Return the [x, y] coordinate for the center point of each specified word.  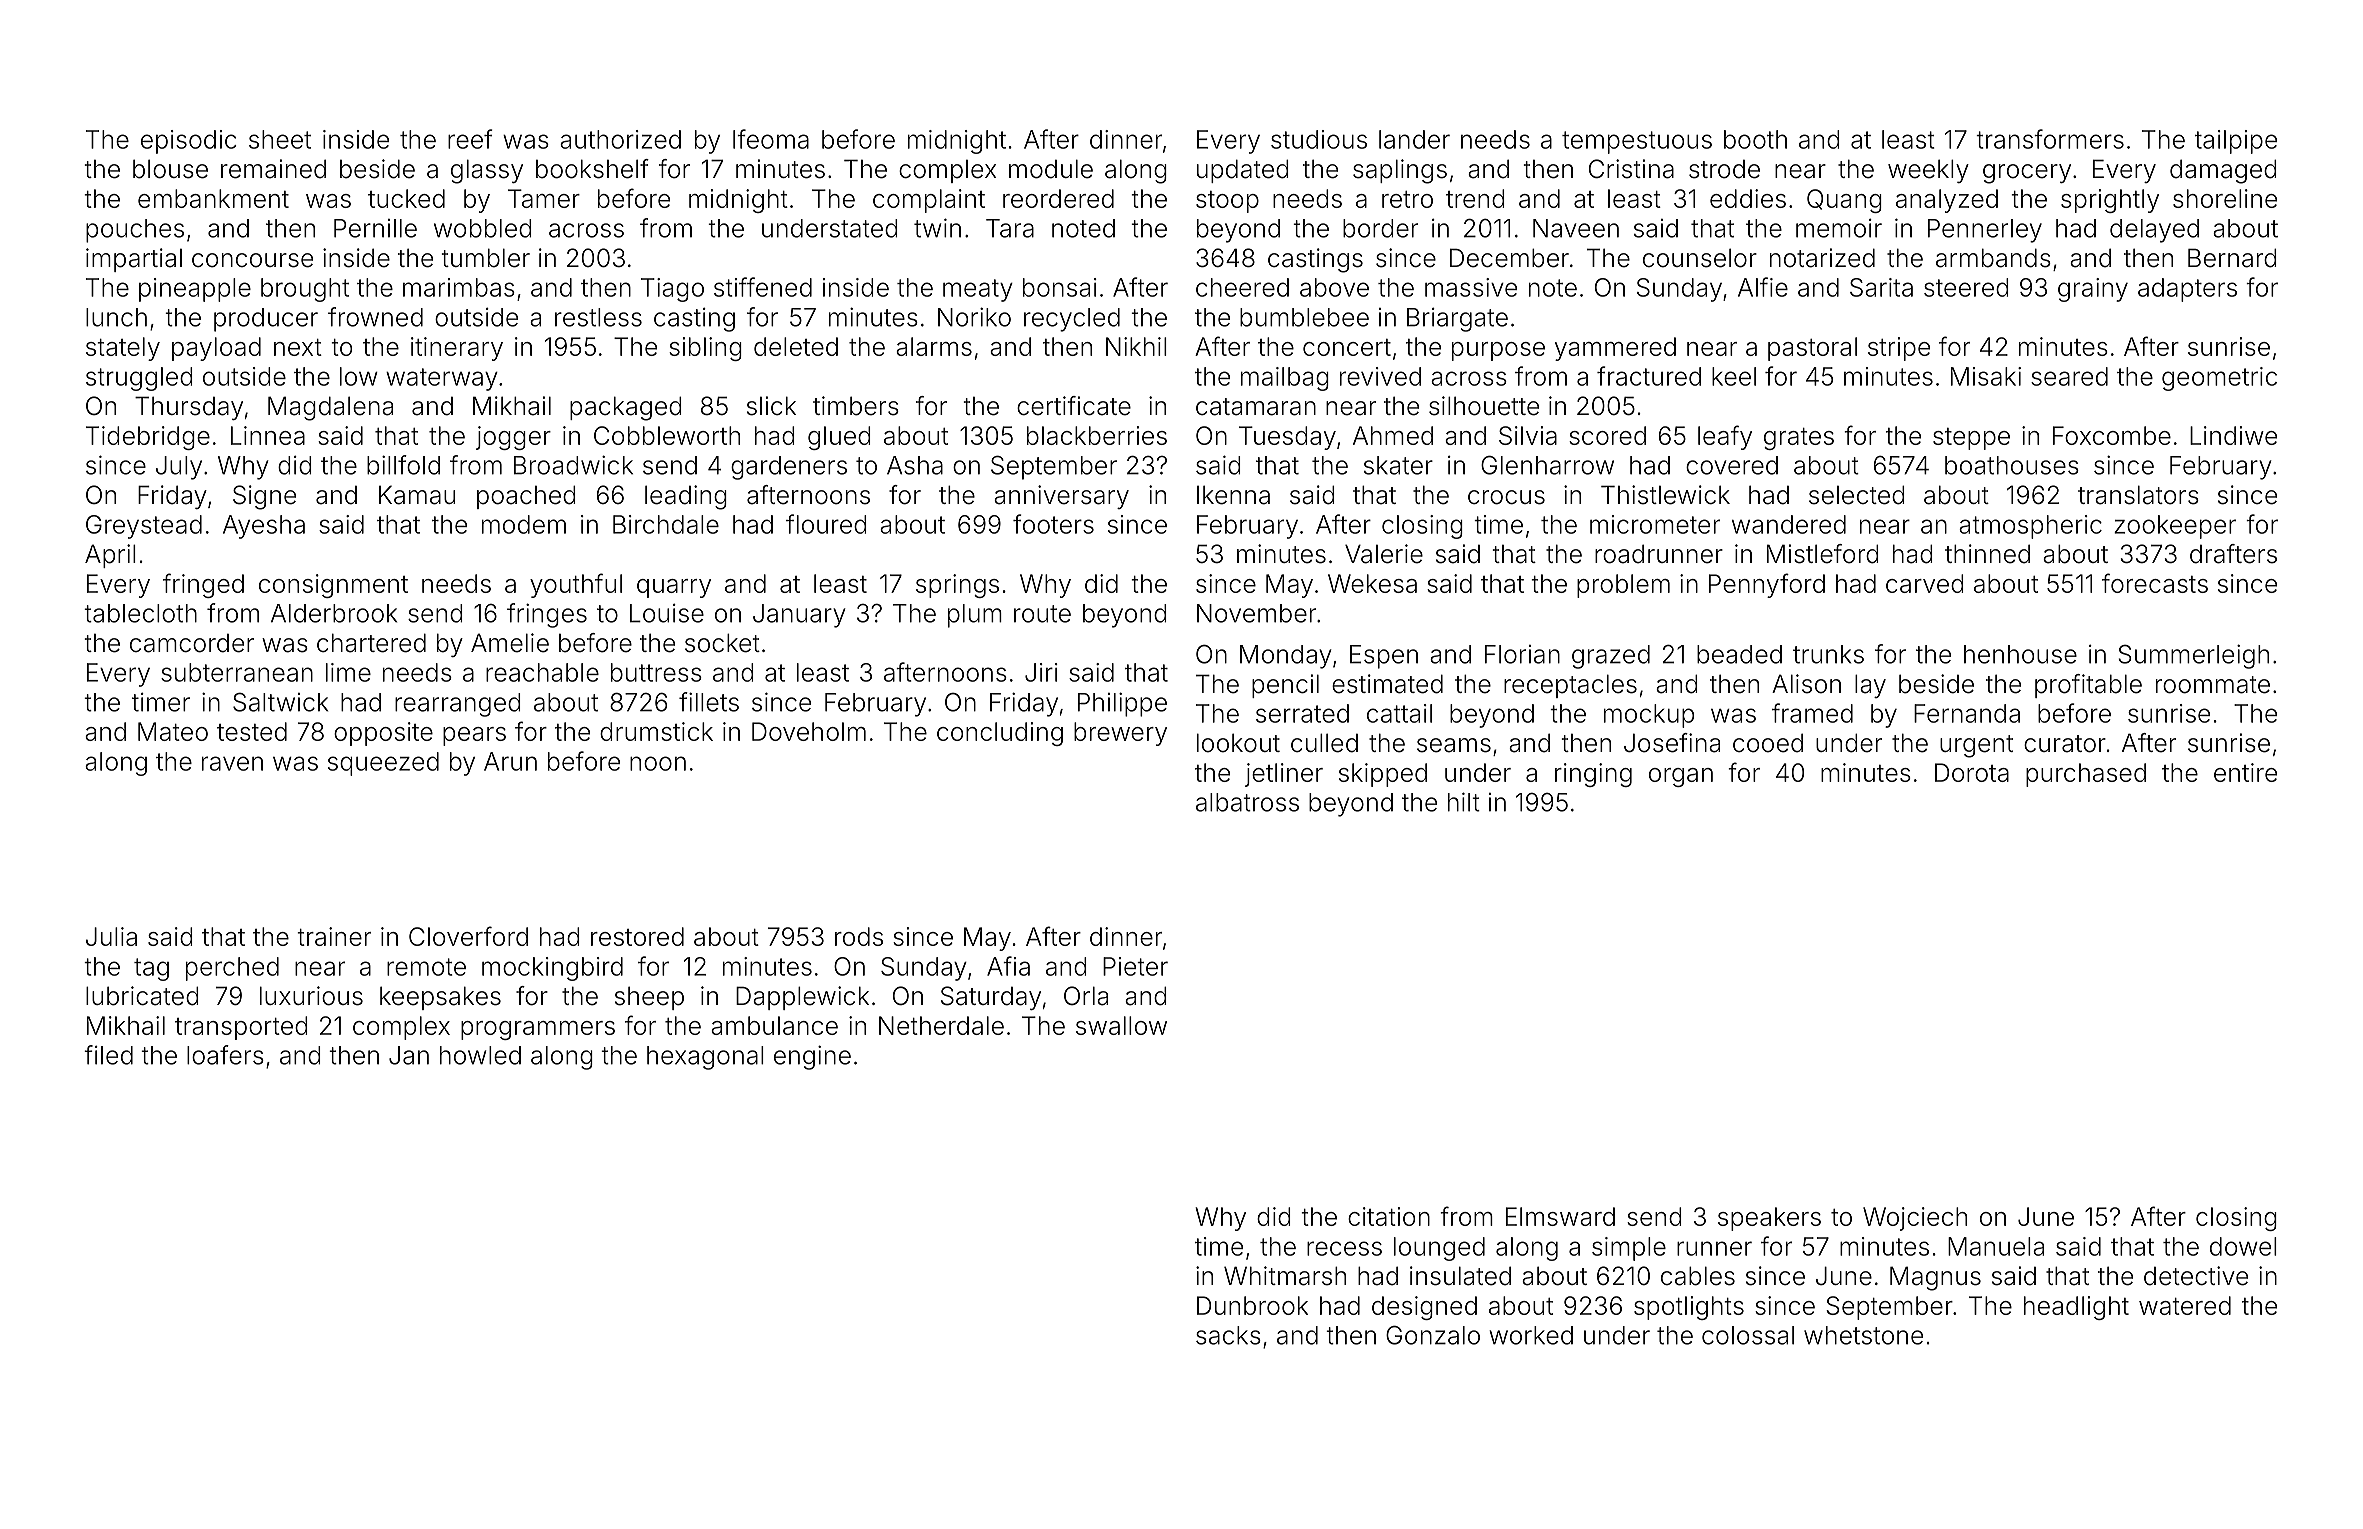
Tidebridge [148, 438]
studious [1319, 139]
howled [480, 1055]
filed [108, 1055]
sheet [280, 139]
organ [1681, 777]
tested [252, 731]
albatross [1247, 802]
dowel [2243, 1246]
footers [1053, 524]
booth [1755, 139]
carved [1925, 583]
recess [1344, 1248]
